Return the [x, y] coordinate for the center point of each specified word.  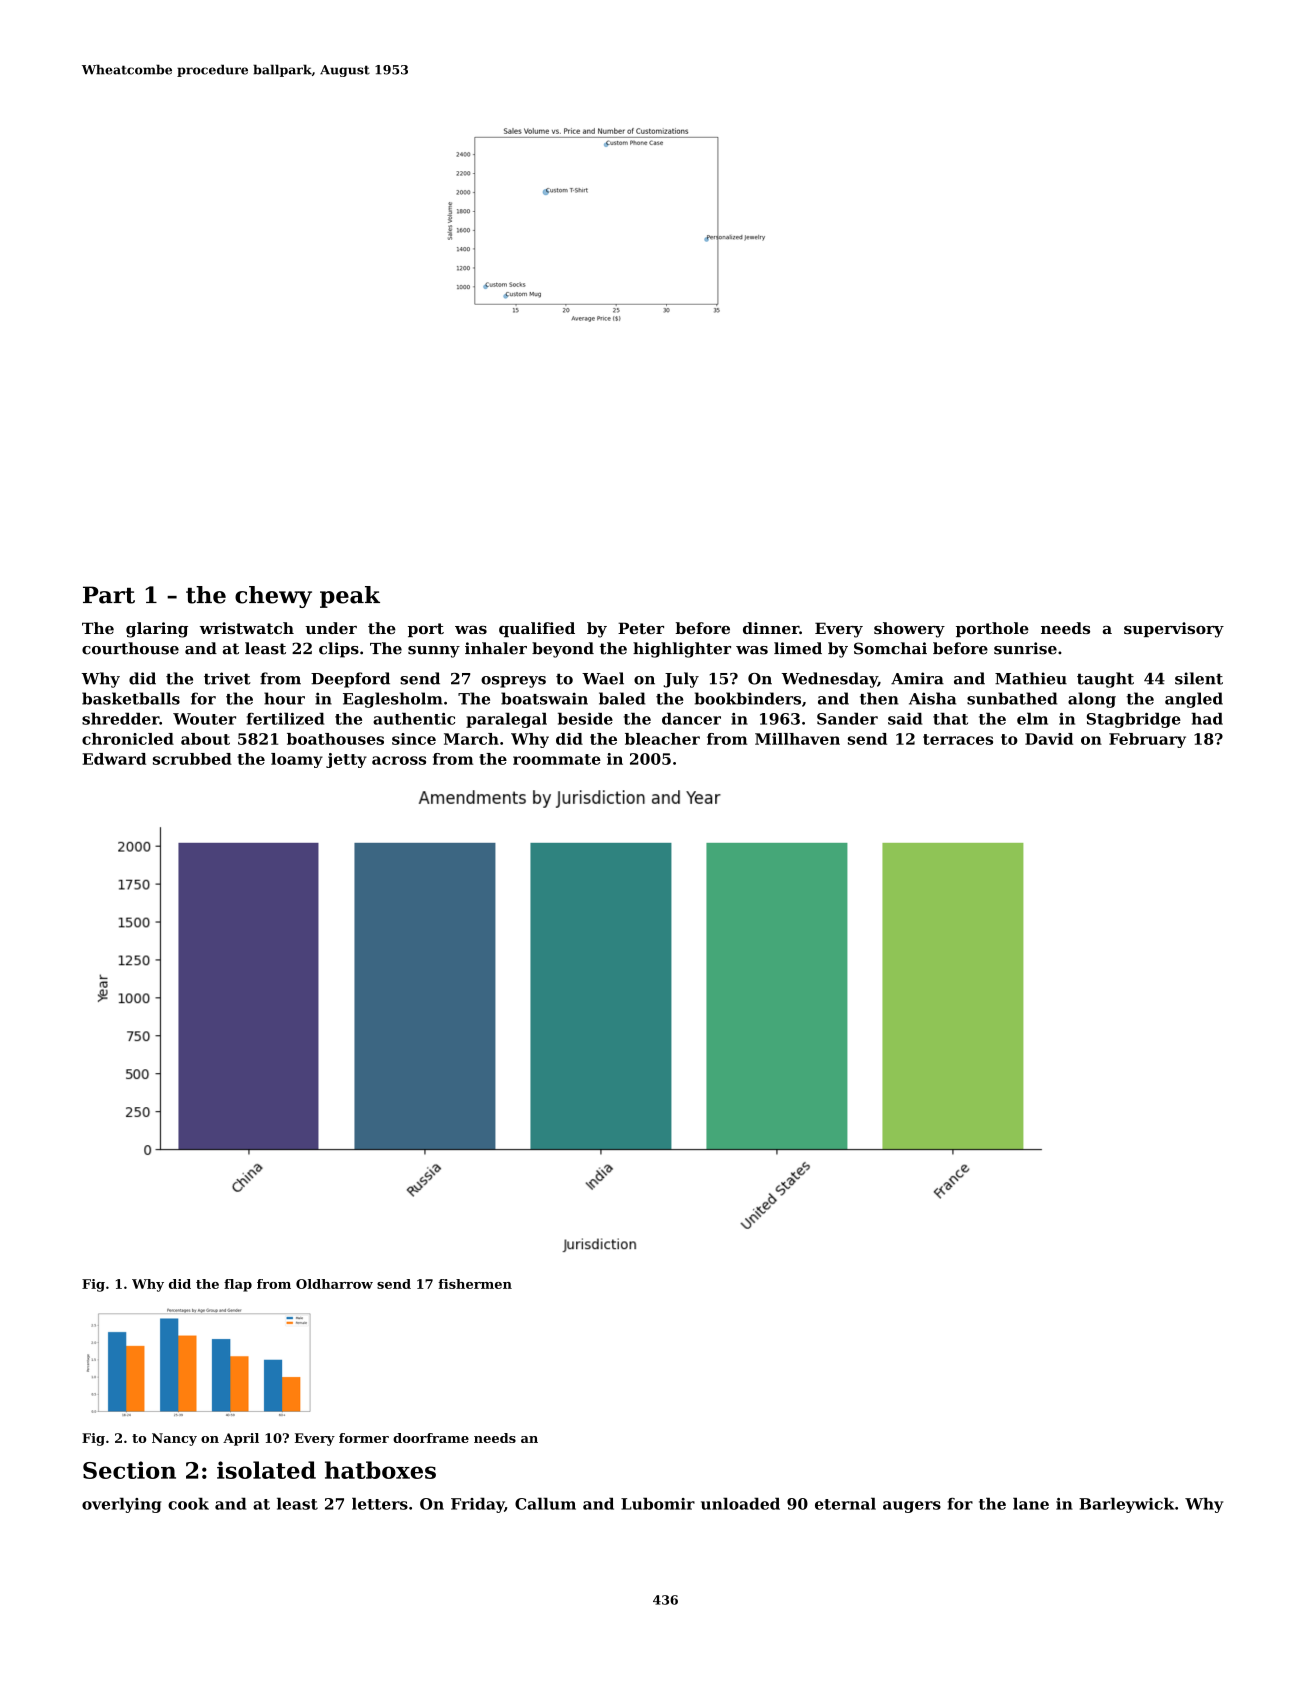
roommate [557, 759]
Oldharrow [334, 1284]
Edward [114, 759]
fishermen [475, 1284]
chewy [273, 597]
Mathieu [1031, 678]
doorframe [431, 1438]
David [1049, 739]
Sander [847, 718]
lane [1031, 1503]
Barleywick [1126, 1505]
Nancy [174, 1439]
